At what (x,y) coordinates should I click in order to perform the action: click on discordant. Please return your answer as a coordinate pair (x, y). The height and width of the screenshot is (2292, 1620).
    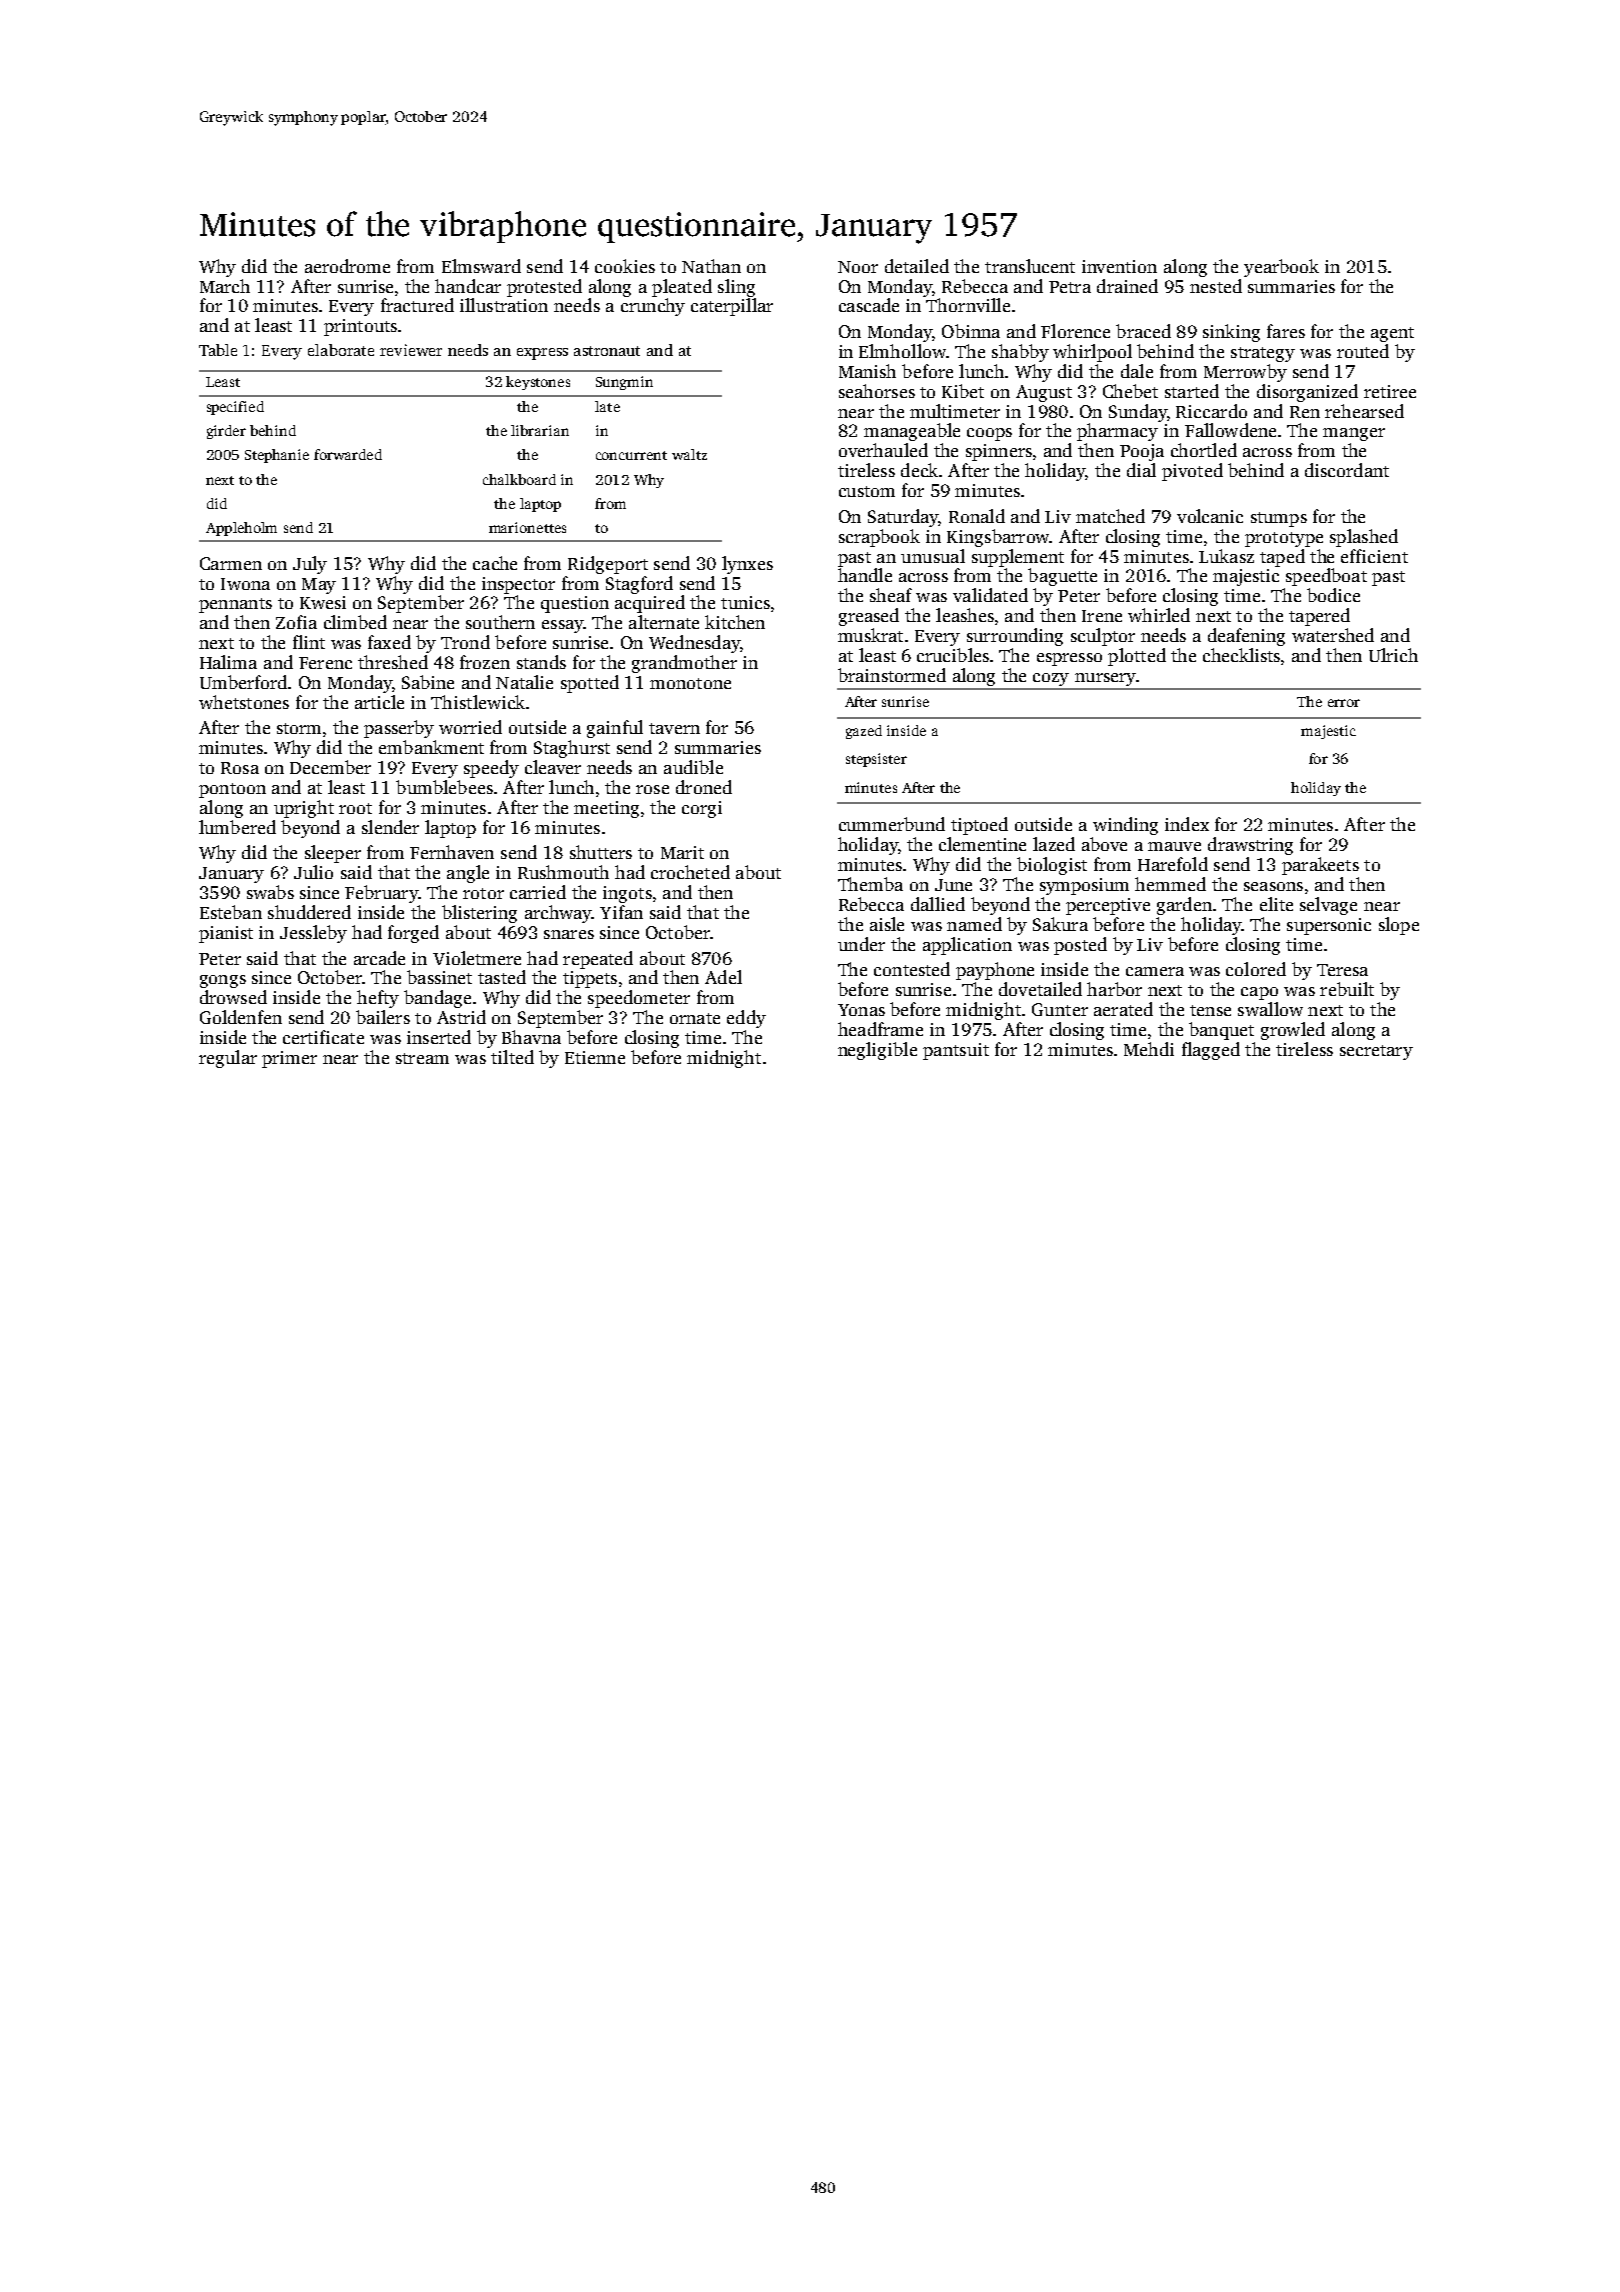
    Looking at the image, I should click on (1347, 470).
